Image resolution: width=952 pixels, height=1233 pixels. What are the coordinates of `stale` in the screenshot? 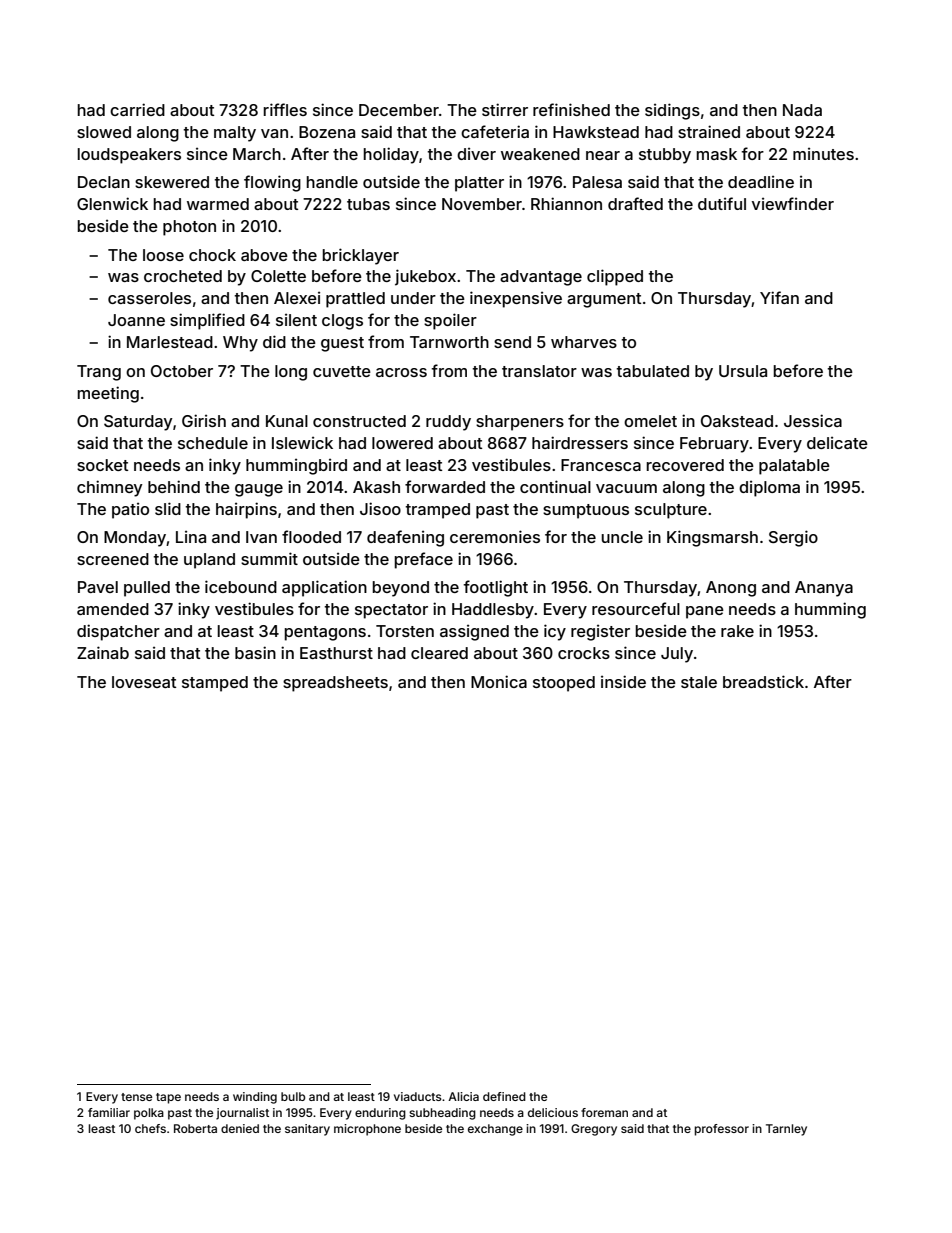 It's located at (699, 682).
